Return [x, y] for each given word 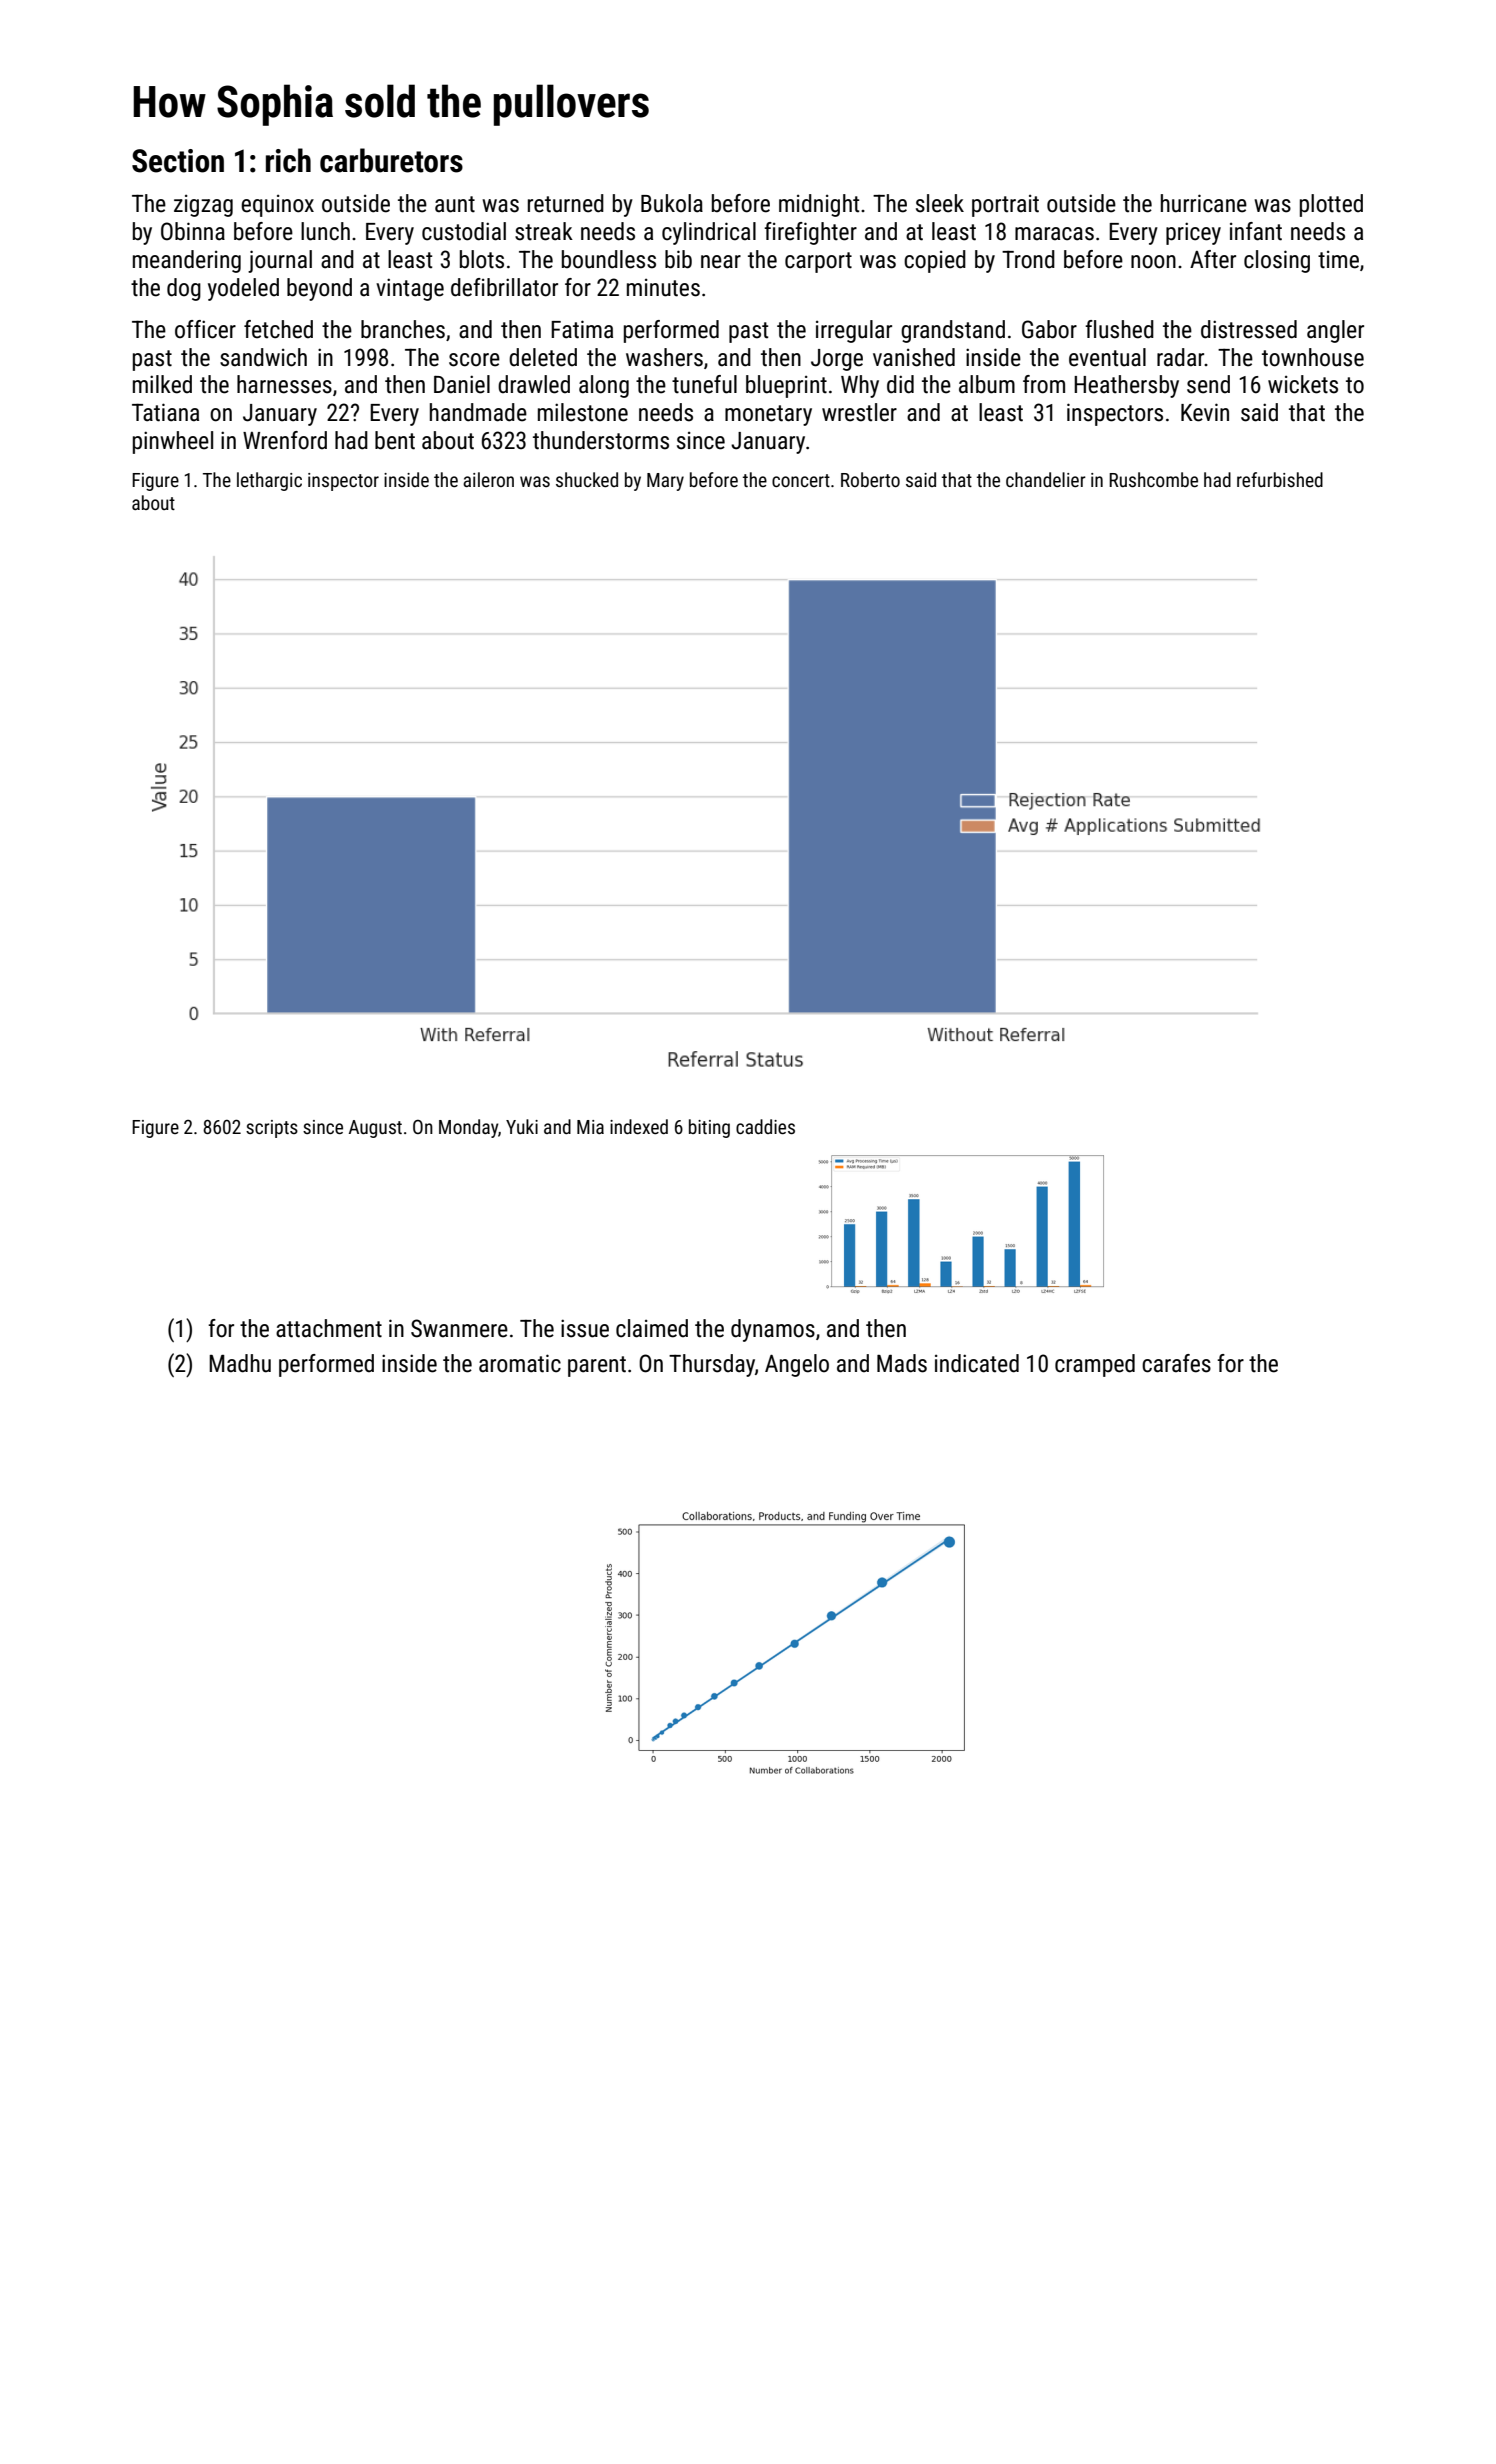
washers [664, 357]
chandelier [1046, 479]
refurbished [1280, 479]
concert [801, 480]
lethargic [269, 481]
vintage [410, 289]
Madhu [240, 1363]
